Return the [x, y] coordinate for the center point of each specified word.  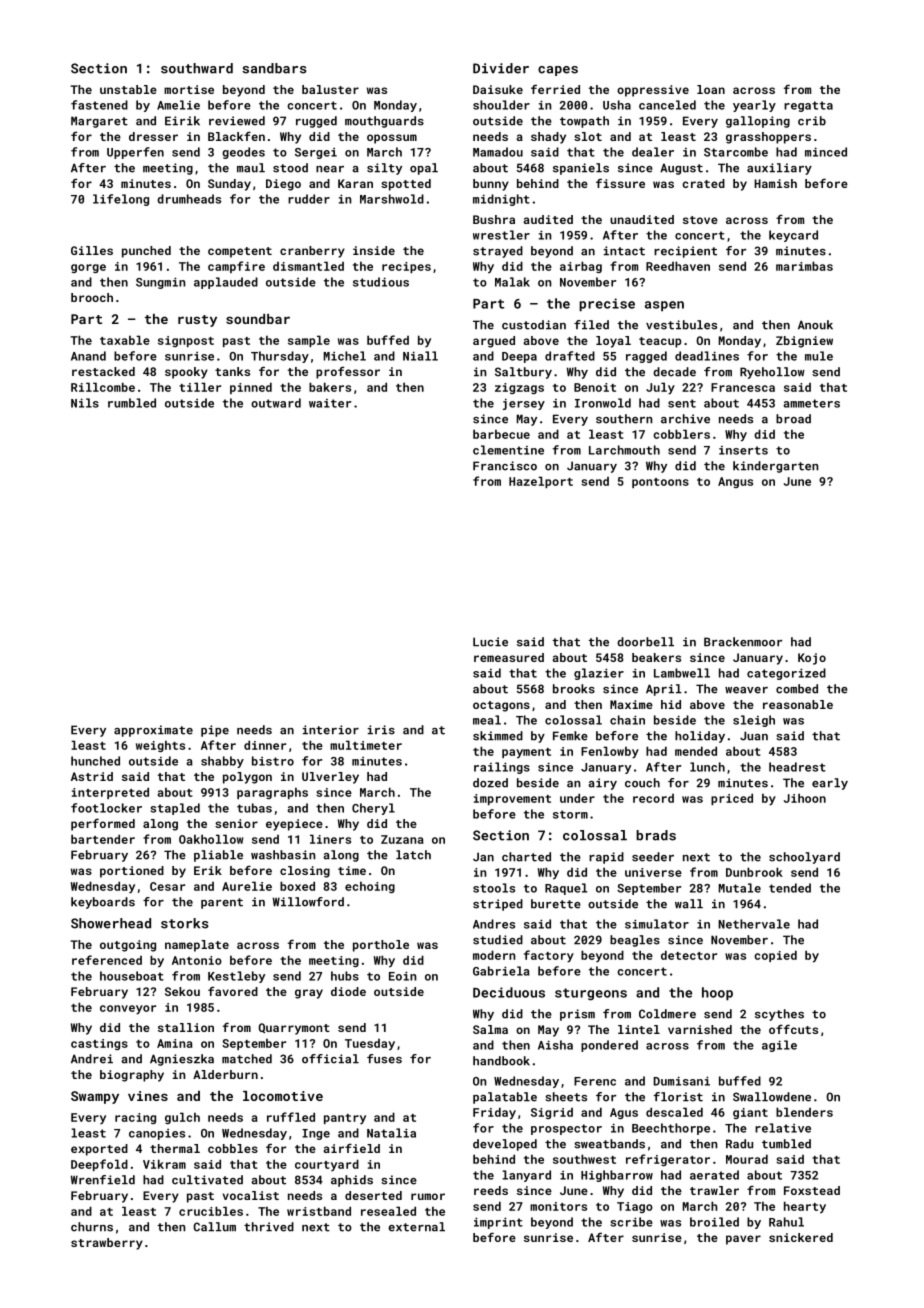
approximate [153, 731]
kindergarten [775, 467]
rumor [428, 1196]
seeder [653, 857]
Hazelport [541, 482]
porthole [381, 946]
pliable [218, 856]
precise [607, 305]
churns [92, 1227]
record [653, 798]
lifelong [121, 200]
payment [526, 753]
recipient [685, 252]
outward [276, 403]
